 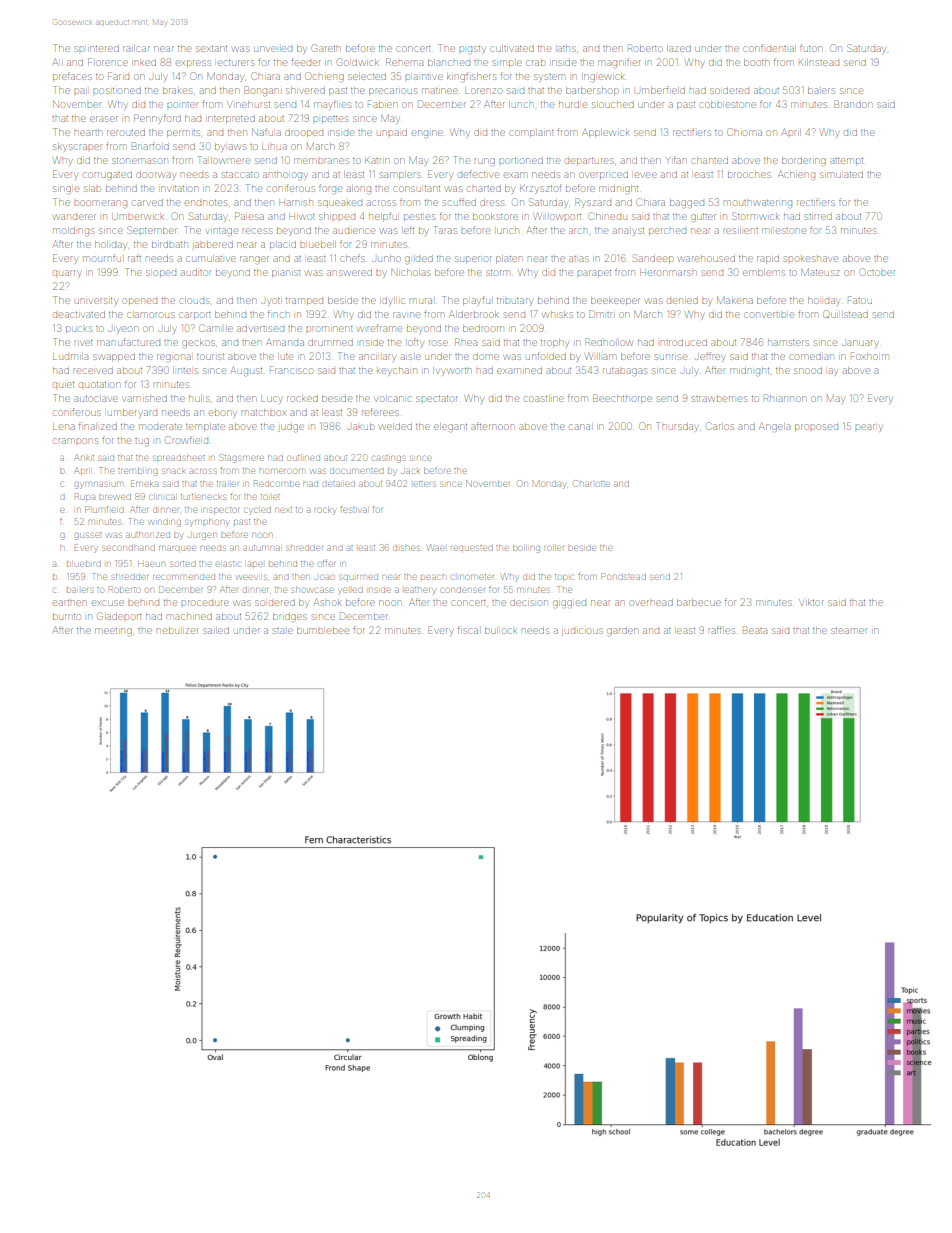 What do you see at coordinates (756, 62) in the page?
I see `booth` at bounding box center [756, 62].
